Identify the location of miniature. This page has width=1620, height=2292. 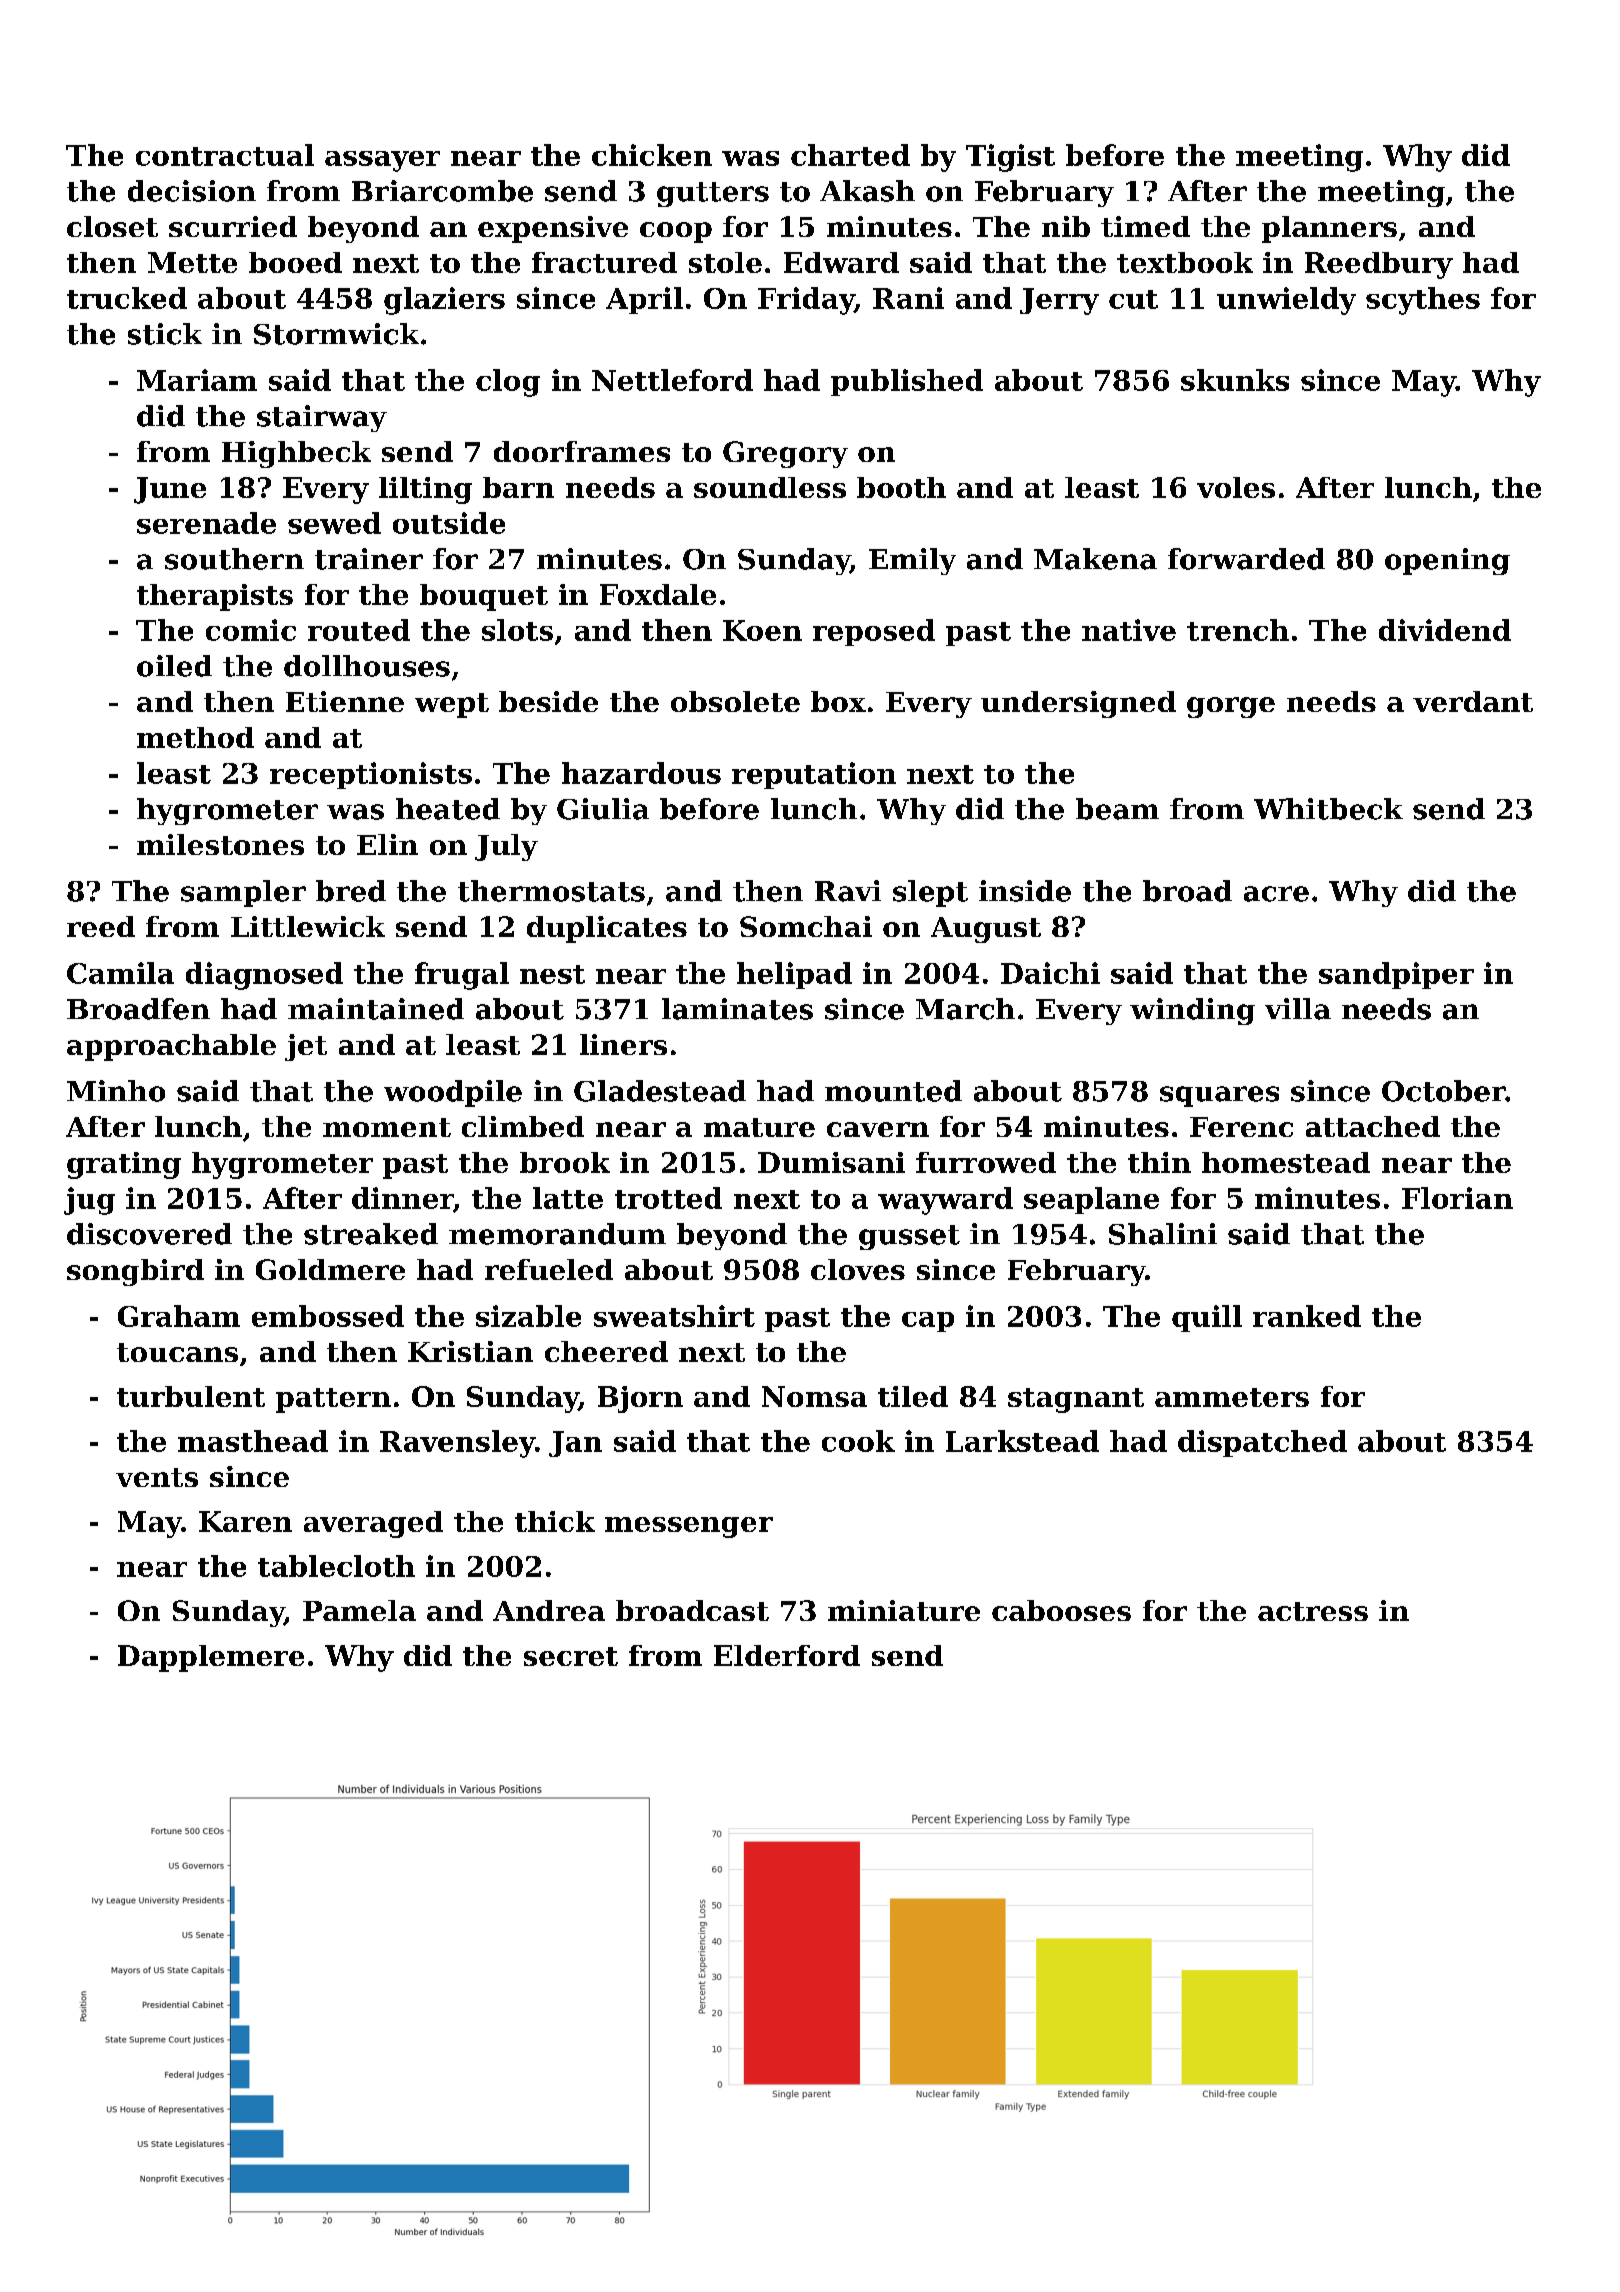
(904, 1610).
